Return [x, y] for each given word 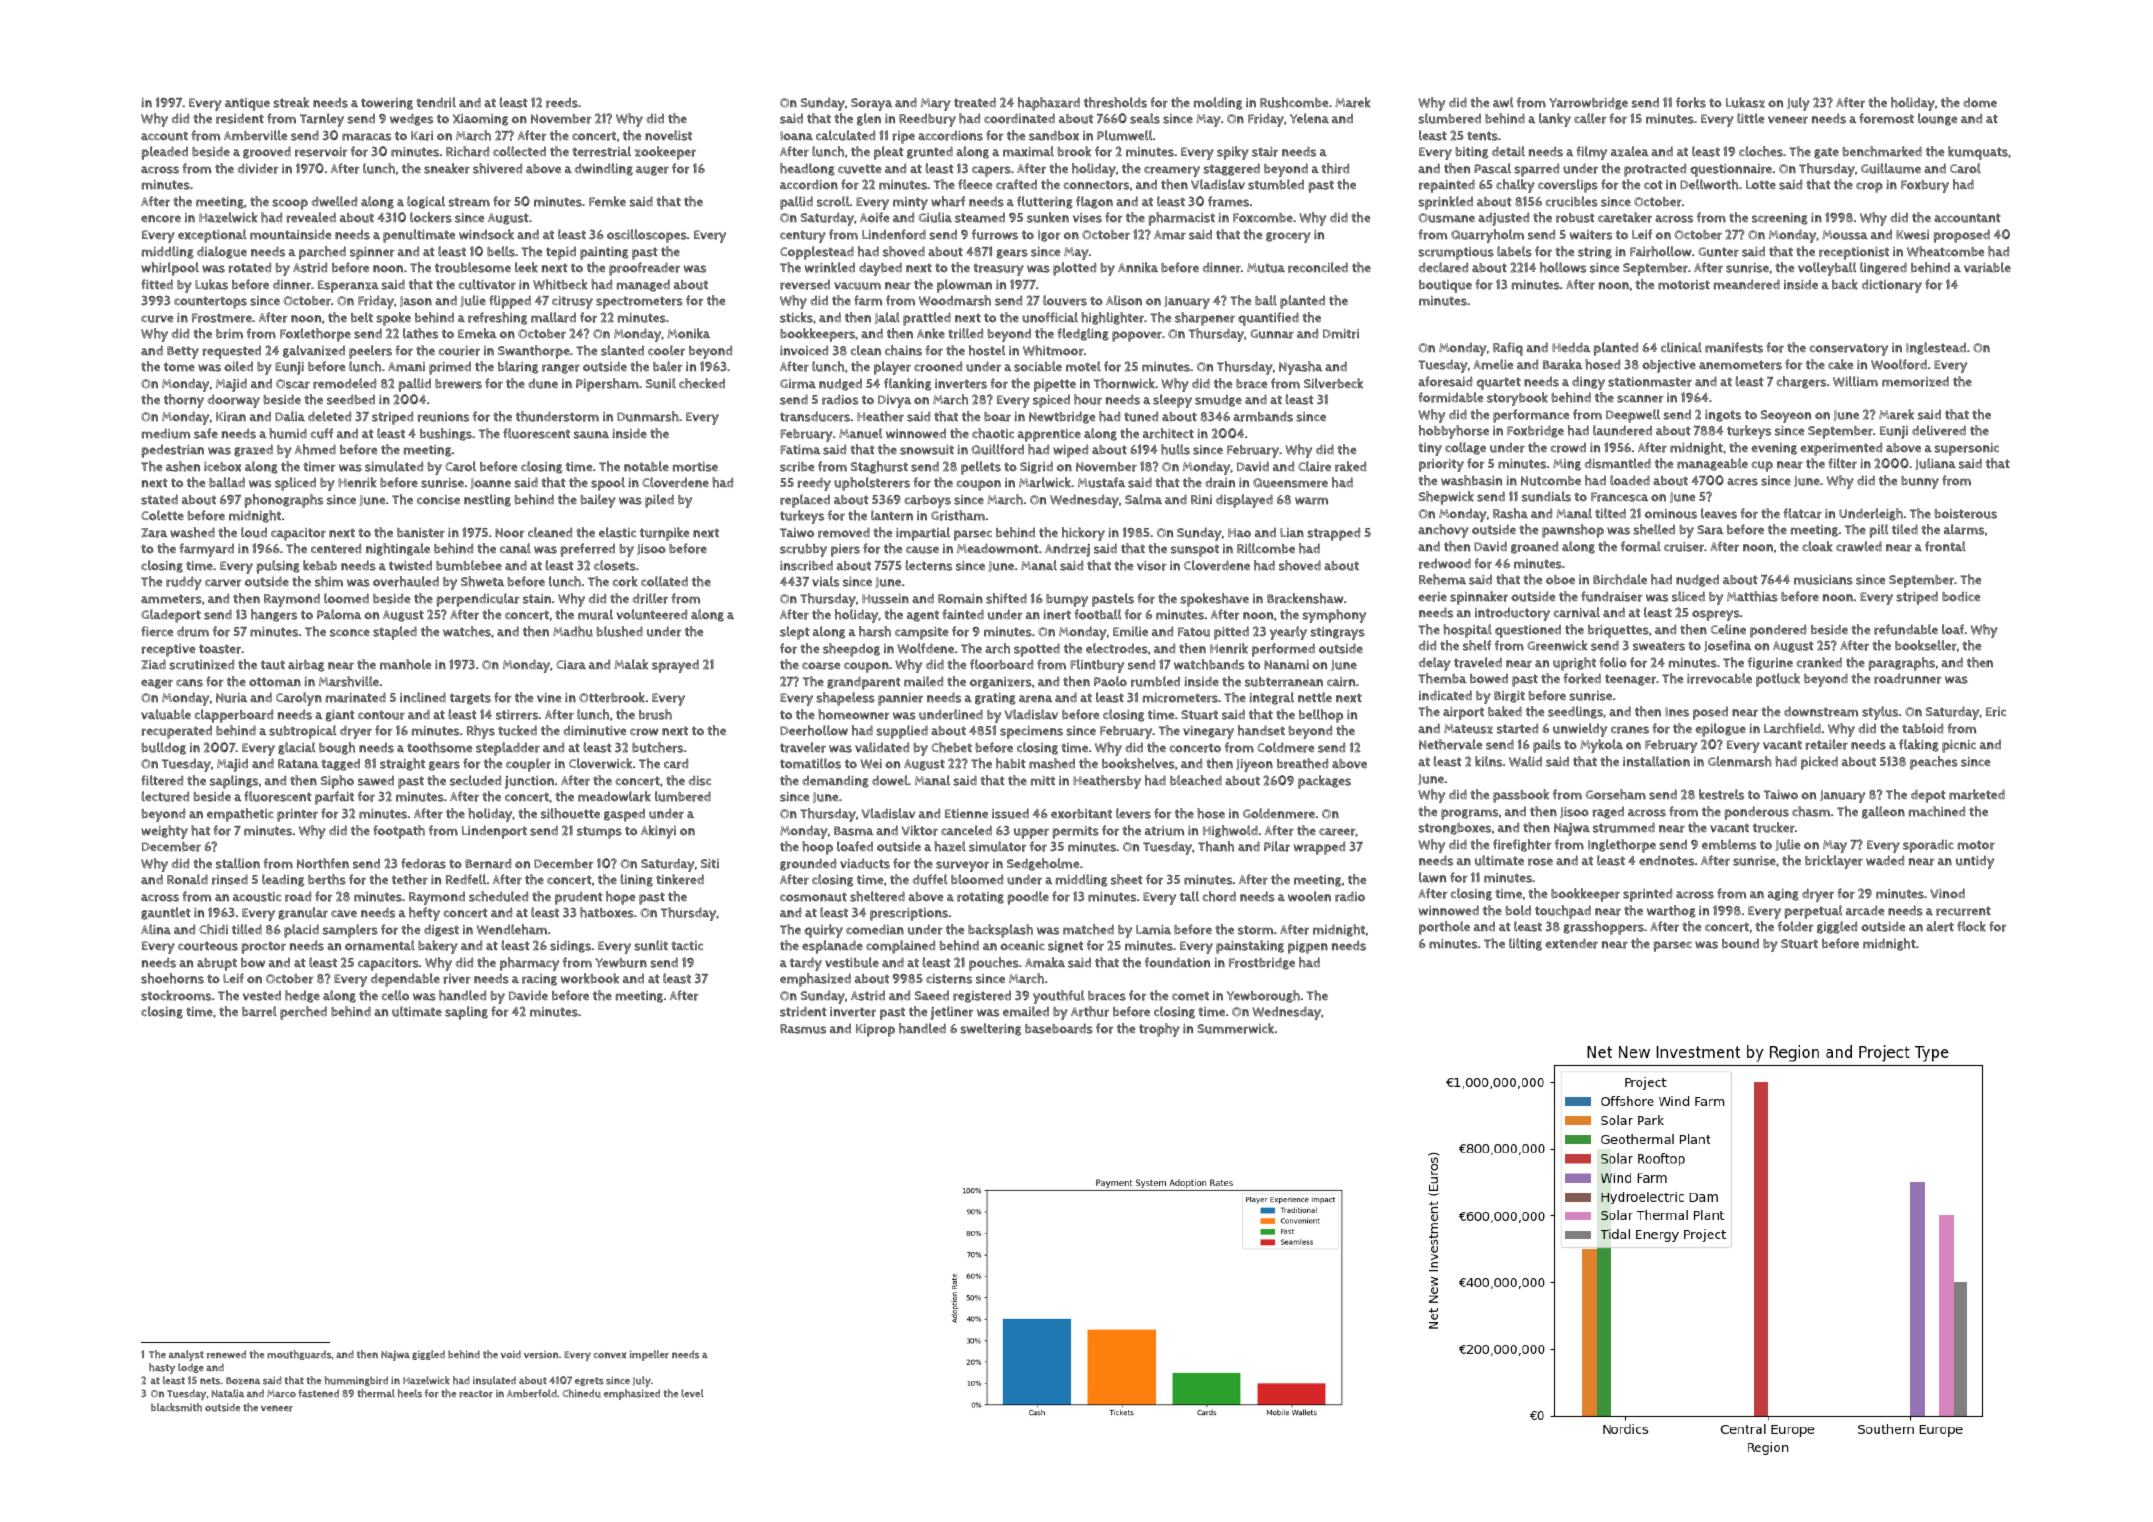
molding [1218, 103]
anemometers [1740, 365]
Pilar [1277, 846]
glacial [296, 748]
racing [539, 980]
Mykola [1601, 746]
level [692, 1393]
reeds [562, 103]
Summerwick [1235, 1028]
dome [1980, 103]
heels [410, 1393]
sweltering [990, 1029]
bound [1740, 944]
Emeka [477, 333]
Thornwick [1124, 383]
